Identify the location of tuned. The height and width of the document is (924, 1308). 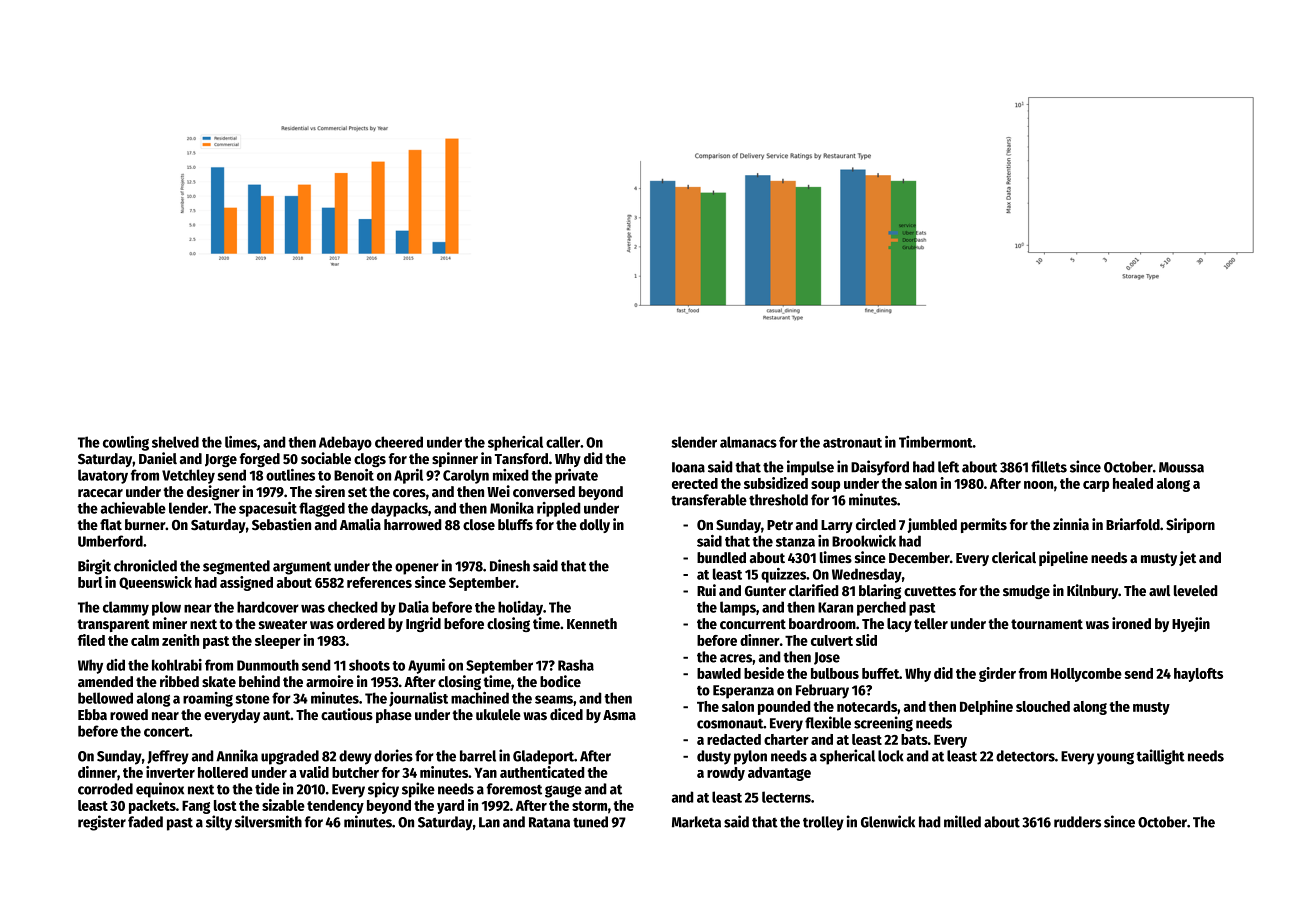
(590, 822).
